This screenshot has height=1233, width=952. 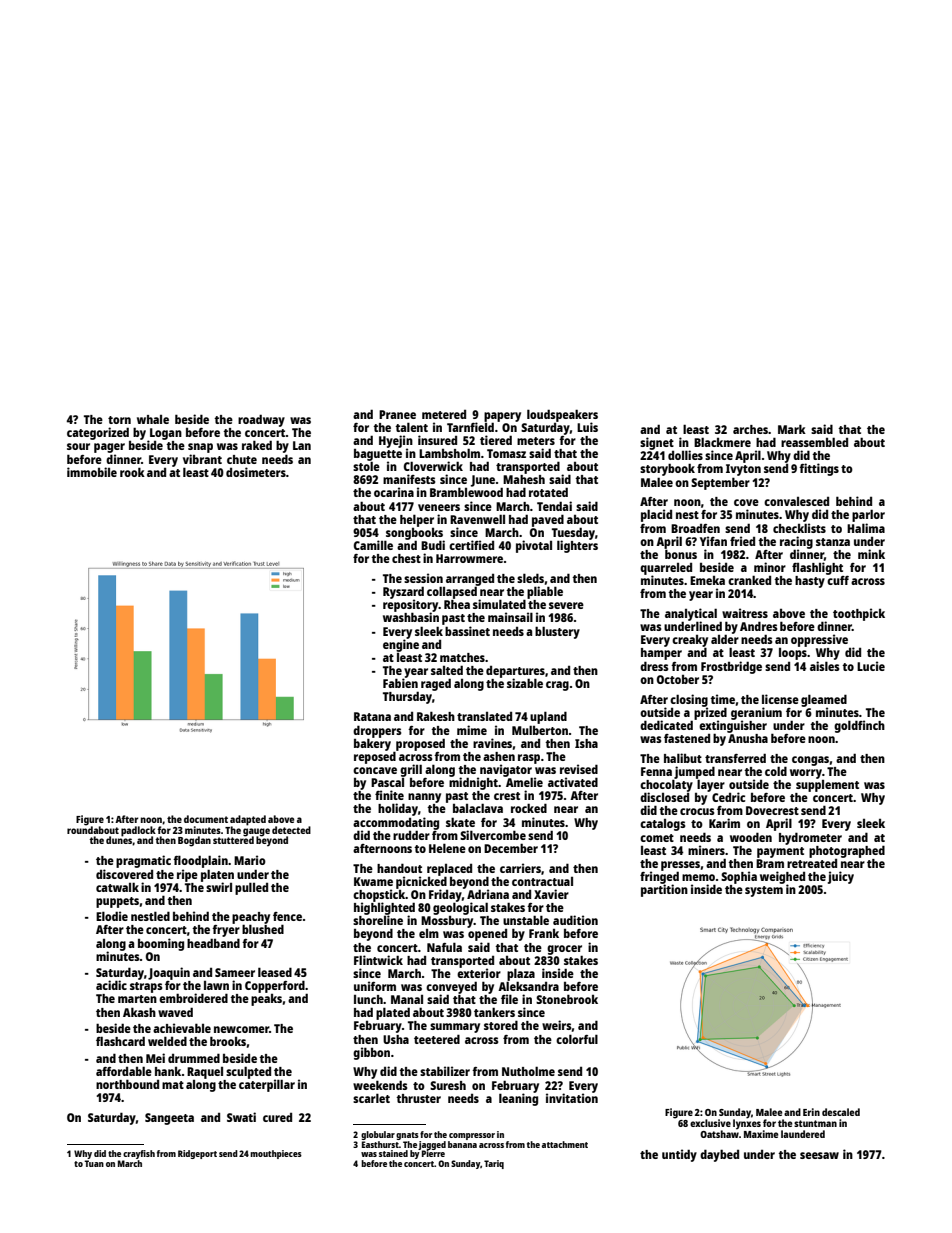 What do you see at coordinates (557, 1025) in the screenshot?
I see `weirs` at bounding box center [557, 1025].
